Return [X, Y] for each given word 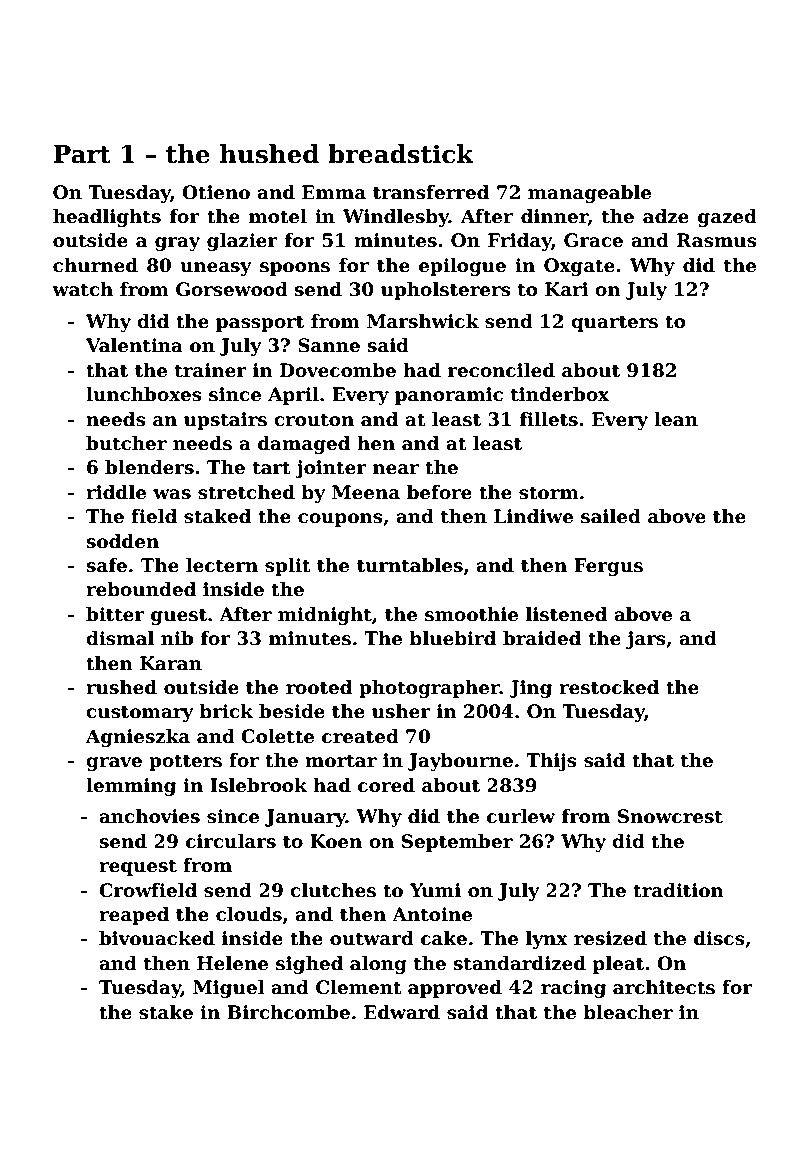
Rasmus [717, 240]
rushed [121, 687]
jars [646, 640]
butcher [126, 443]
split [288, 567]
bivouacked [157, 938]
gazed [727, 218]
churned [95, 265]
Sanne [329, 345]
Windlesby [396, 218]
